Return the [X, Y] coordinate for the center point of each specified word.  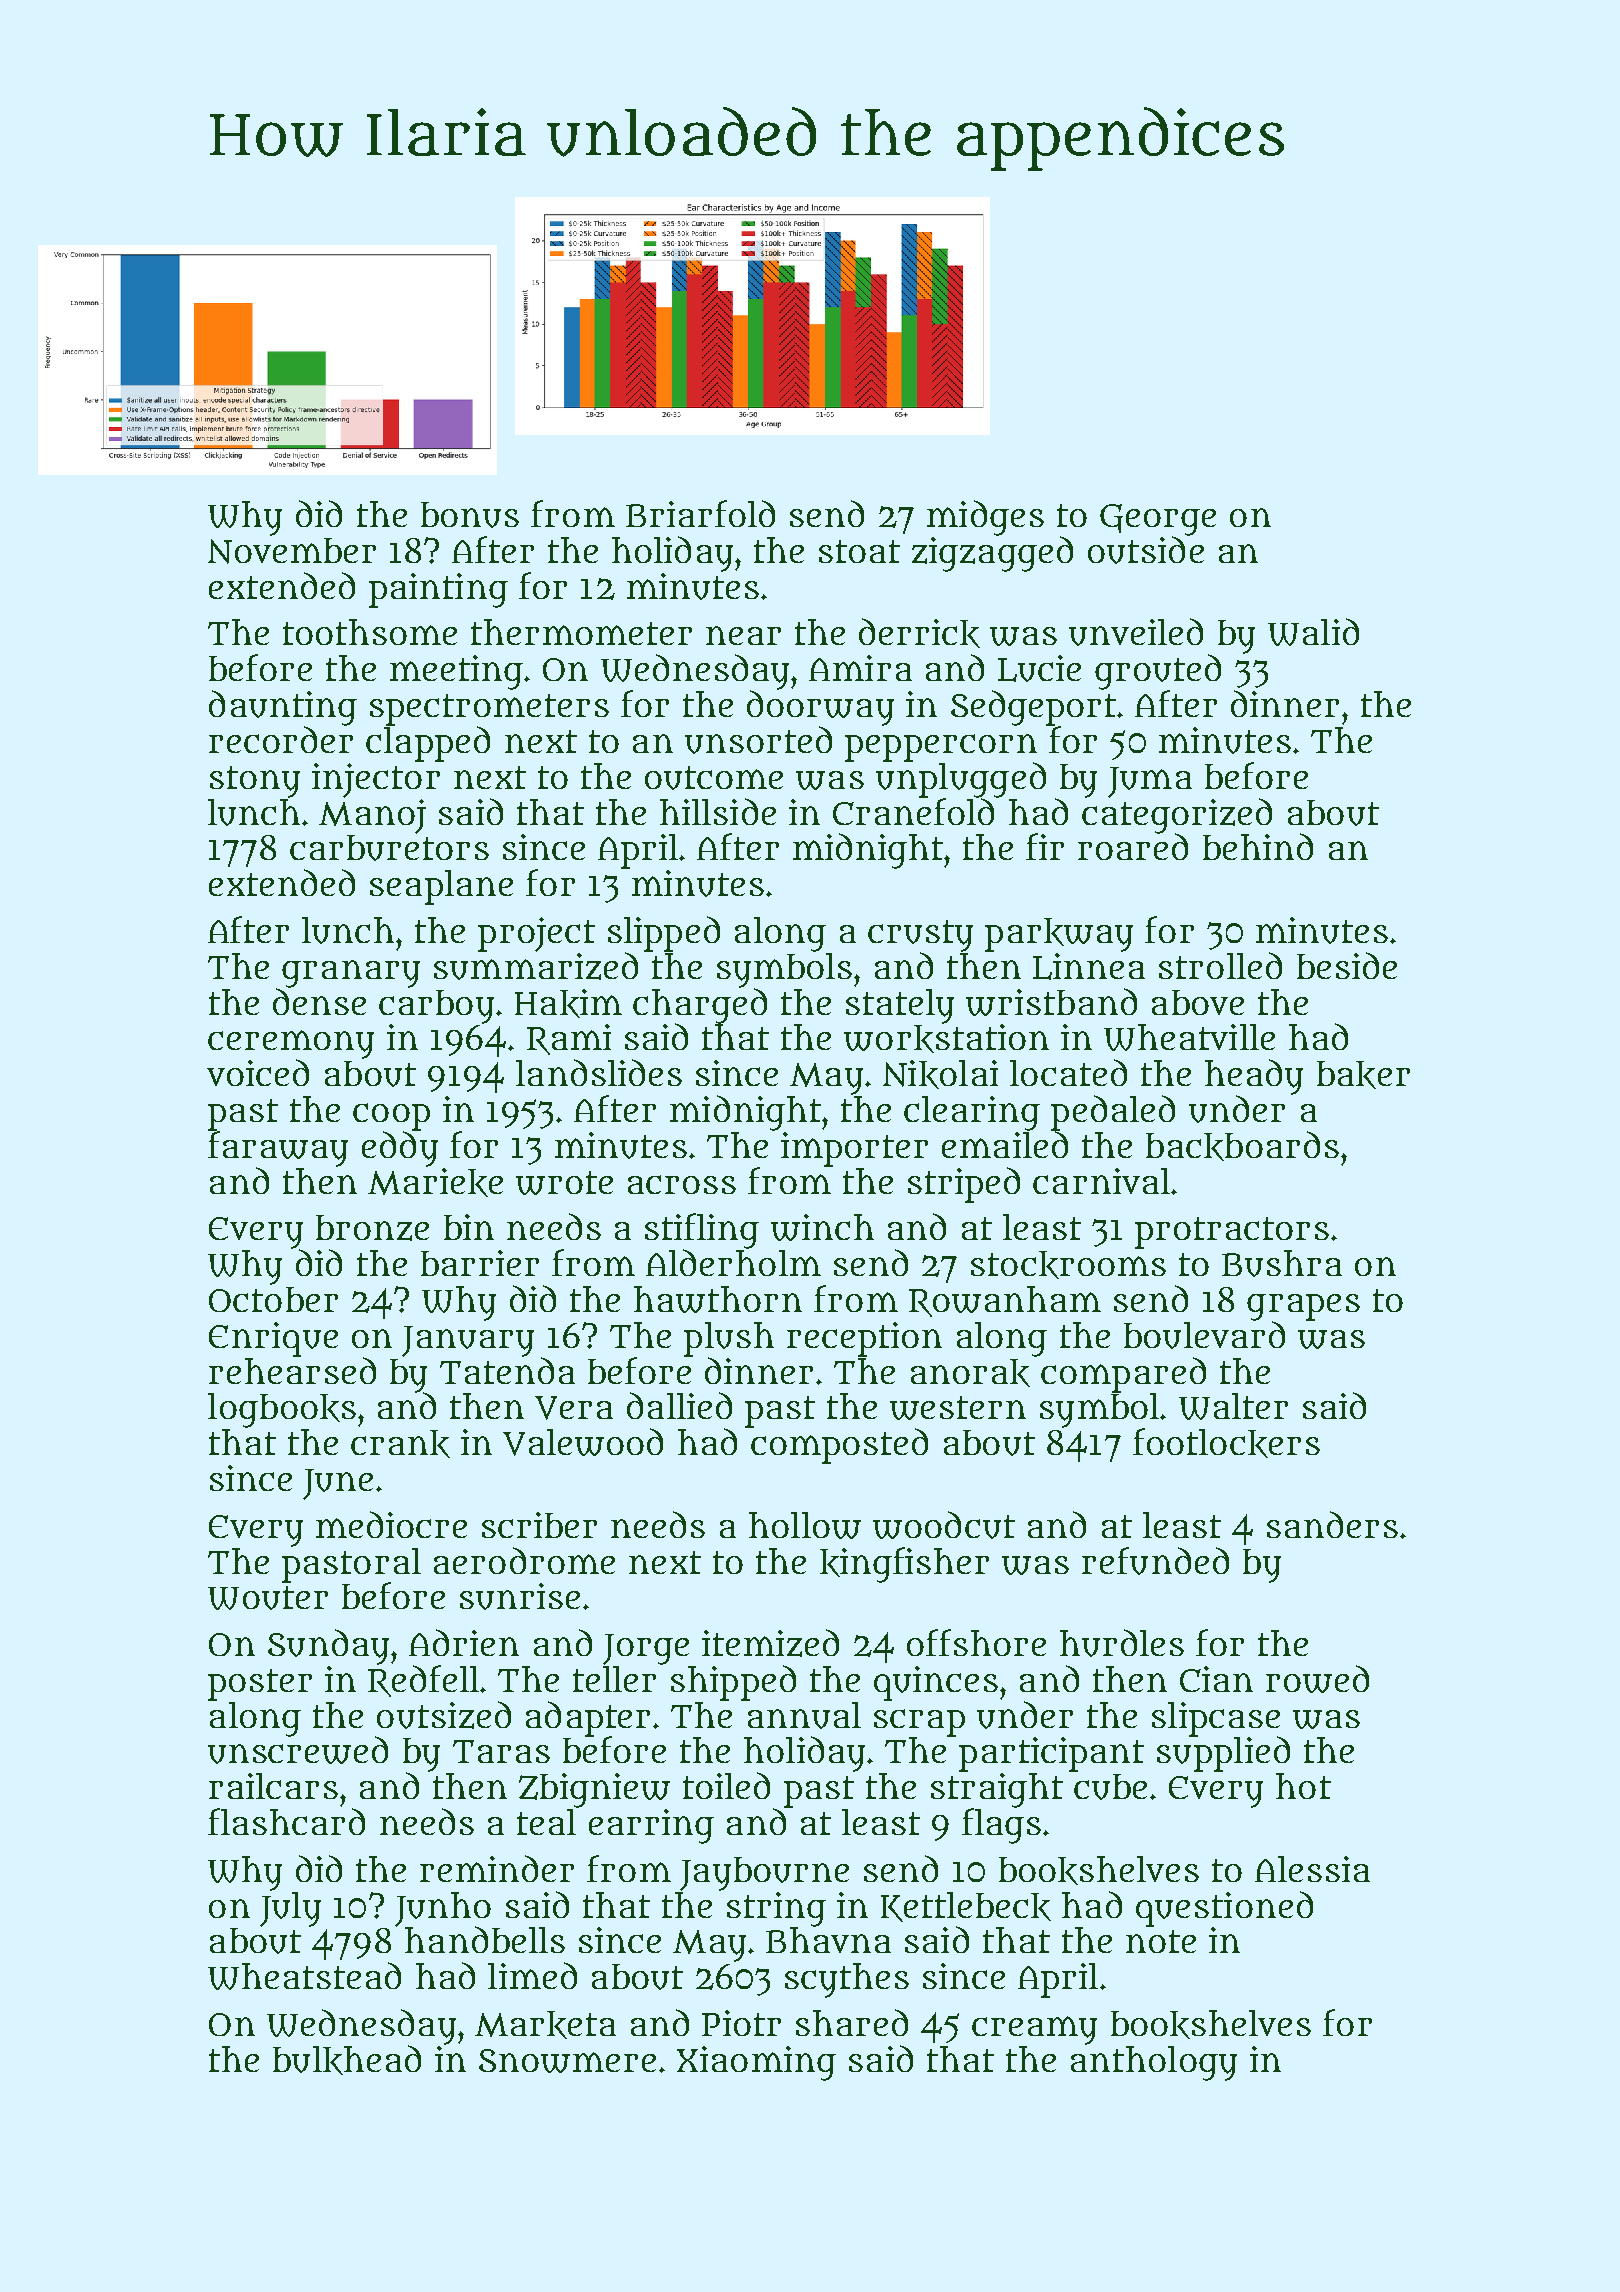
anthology [1154, 2063]
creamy [1034, 2030]
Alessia [1312, 1869]
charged [700, 1005]
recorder [281, 739]
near [743, 635]
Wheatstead [304, 1976]
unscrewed [298, 1750]
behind [1258, 846]
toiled [726, 1785]
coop [391, 1117]
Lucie [1039, 668]
